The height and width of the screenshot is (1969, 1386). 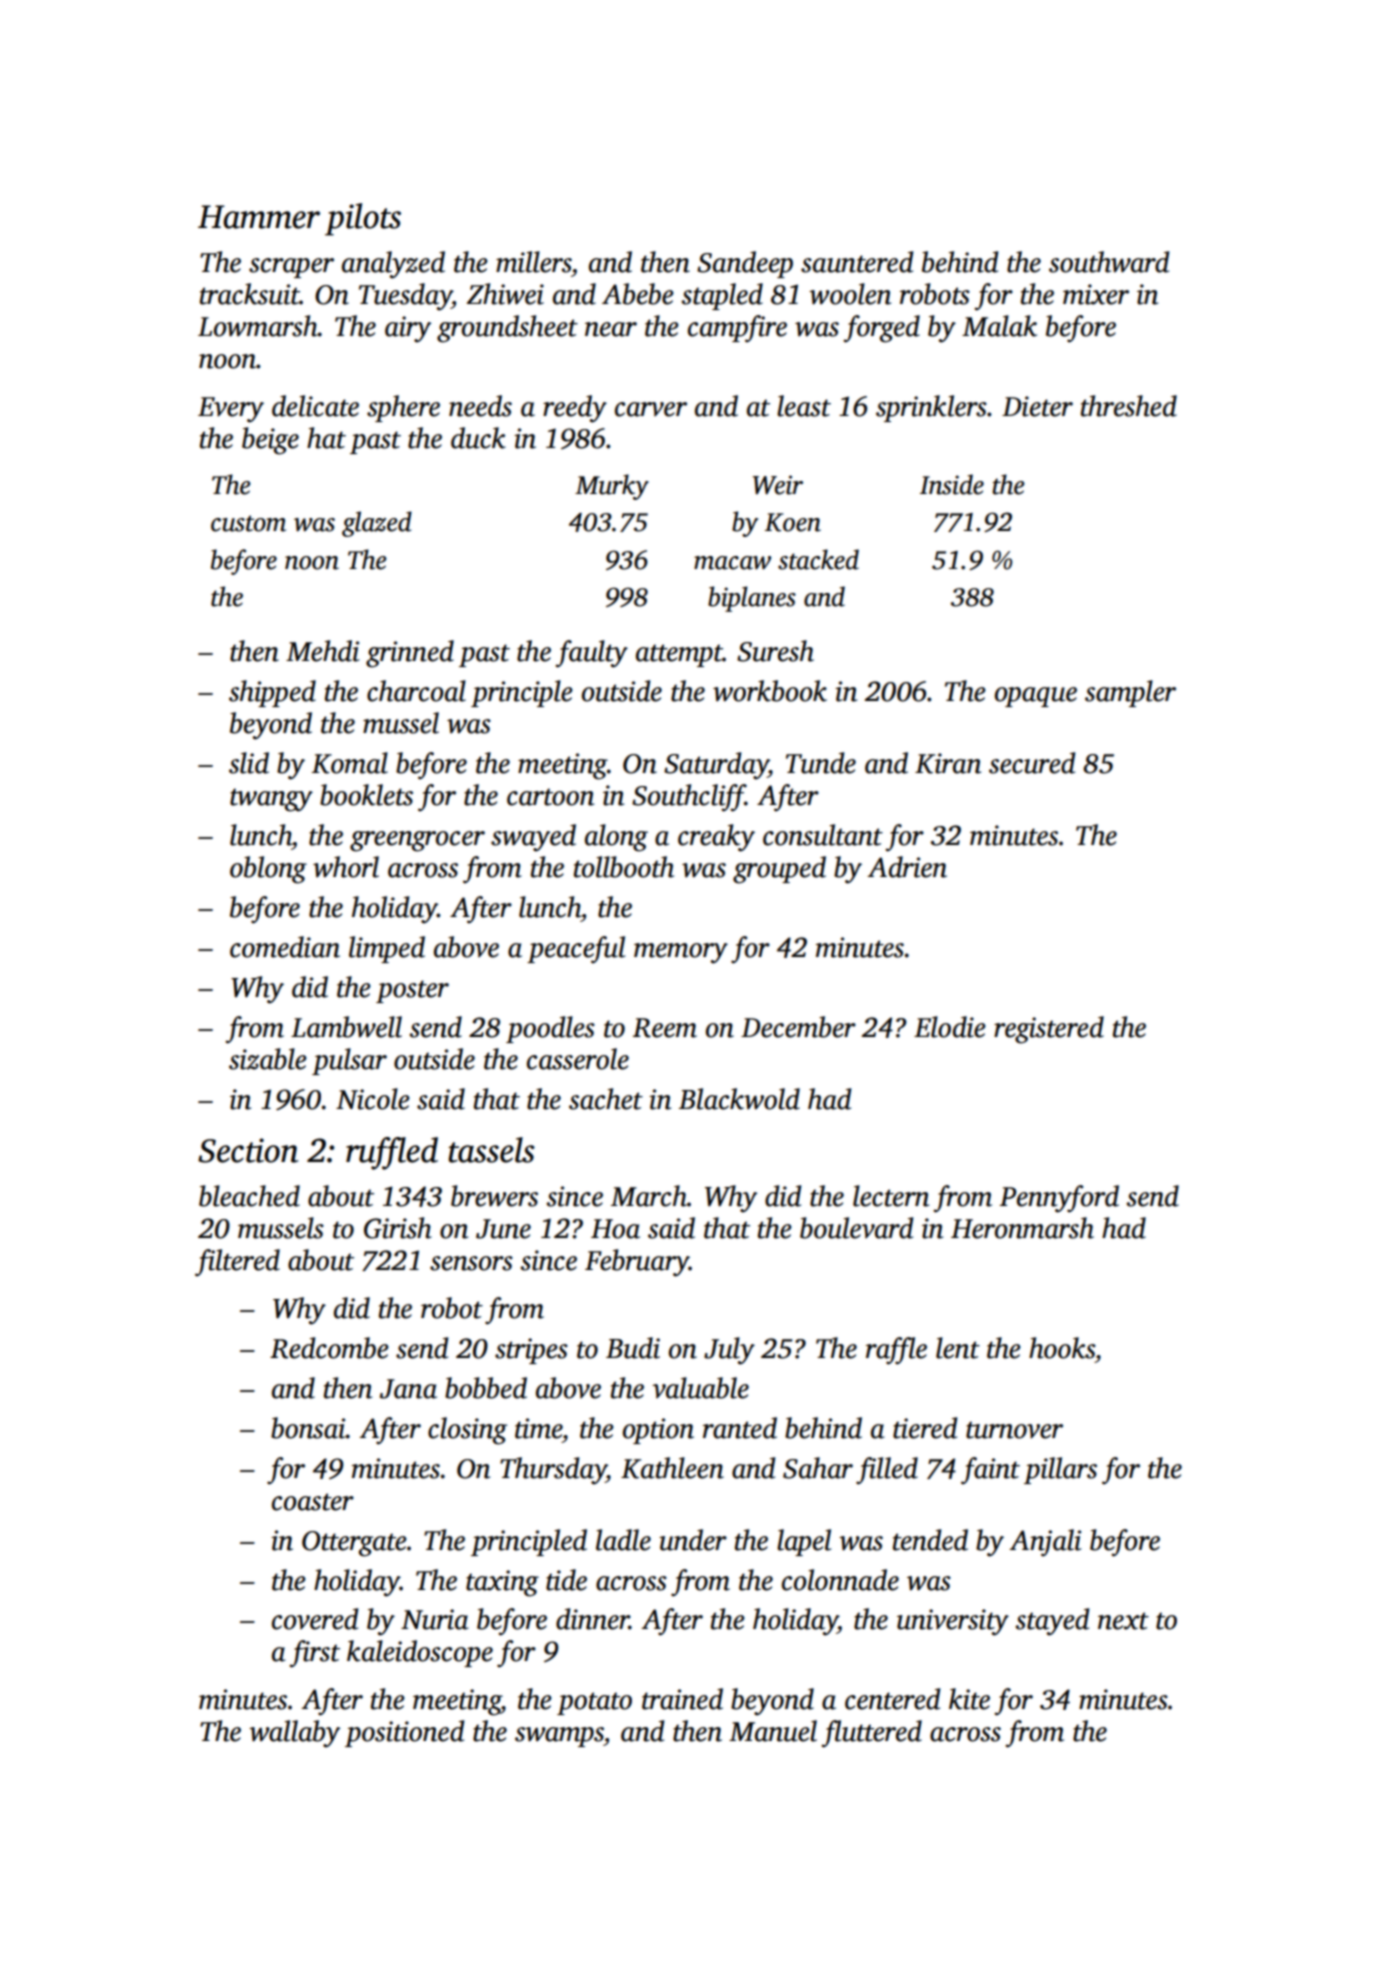 I want to click on boulevard, so click(x=856, y=1228).
